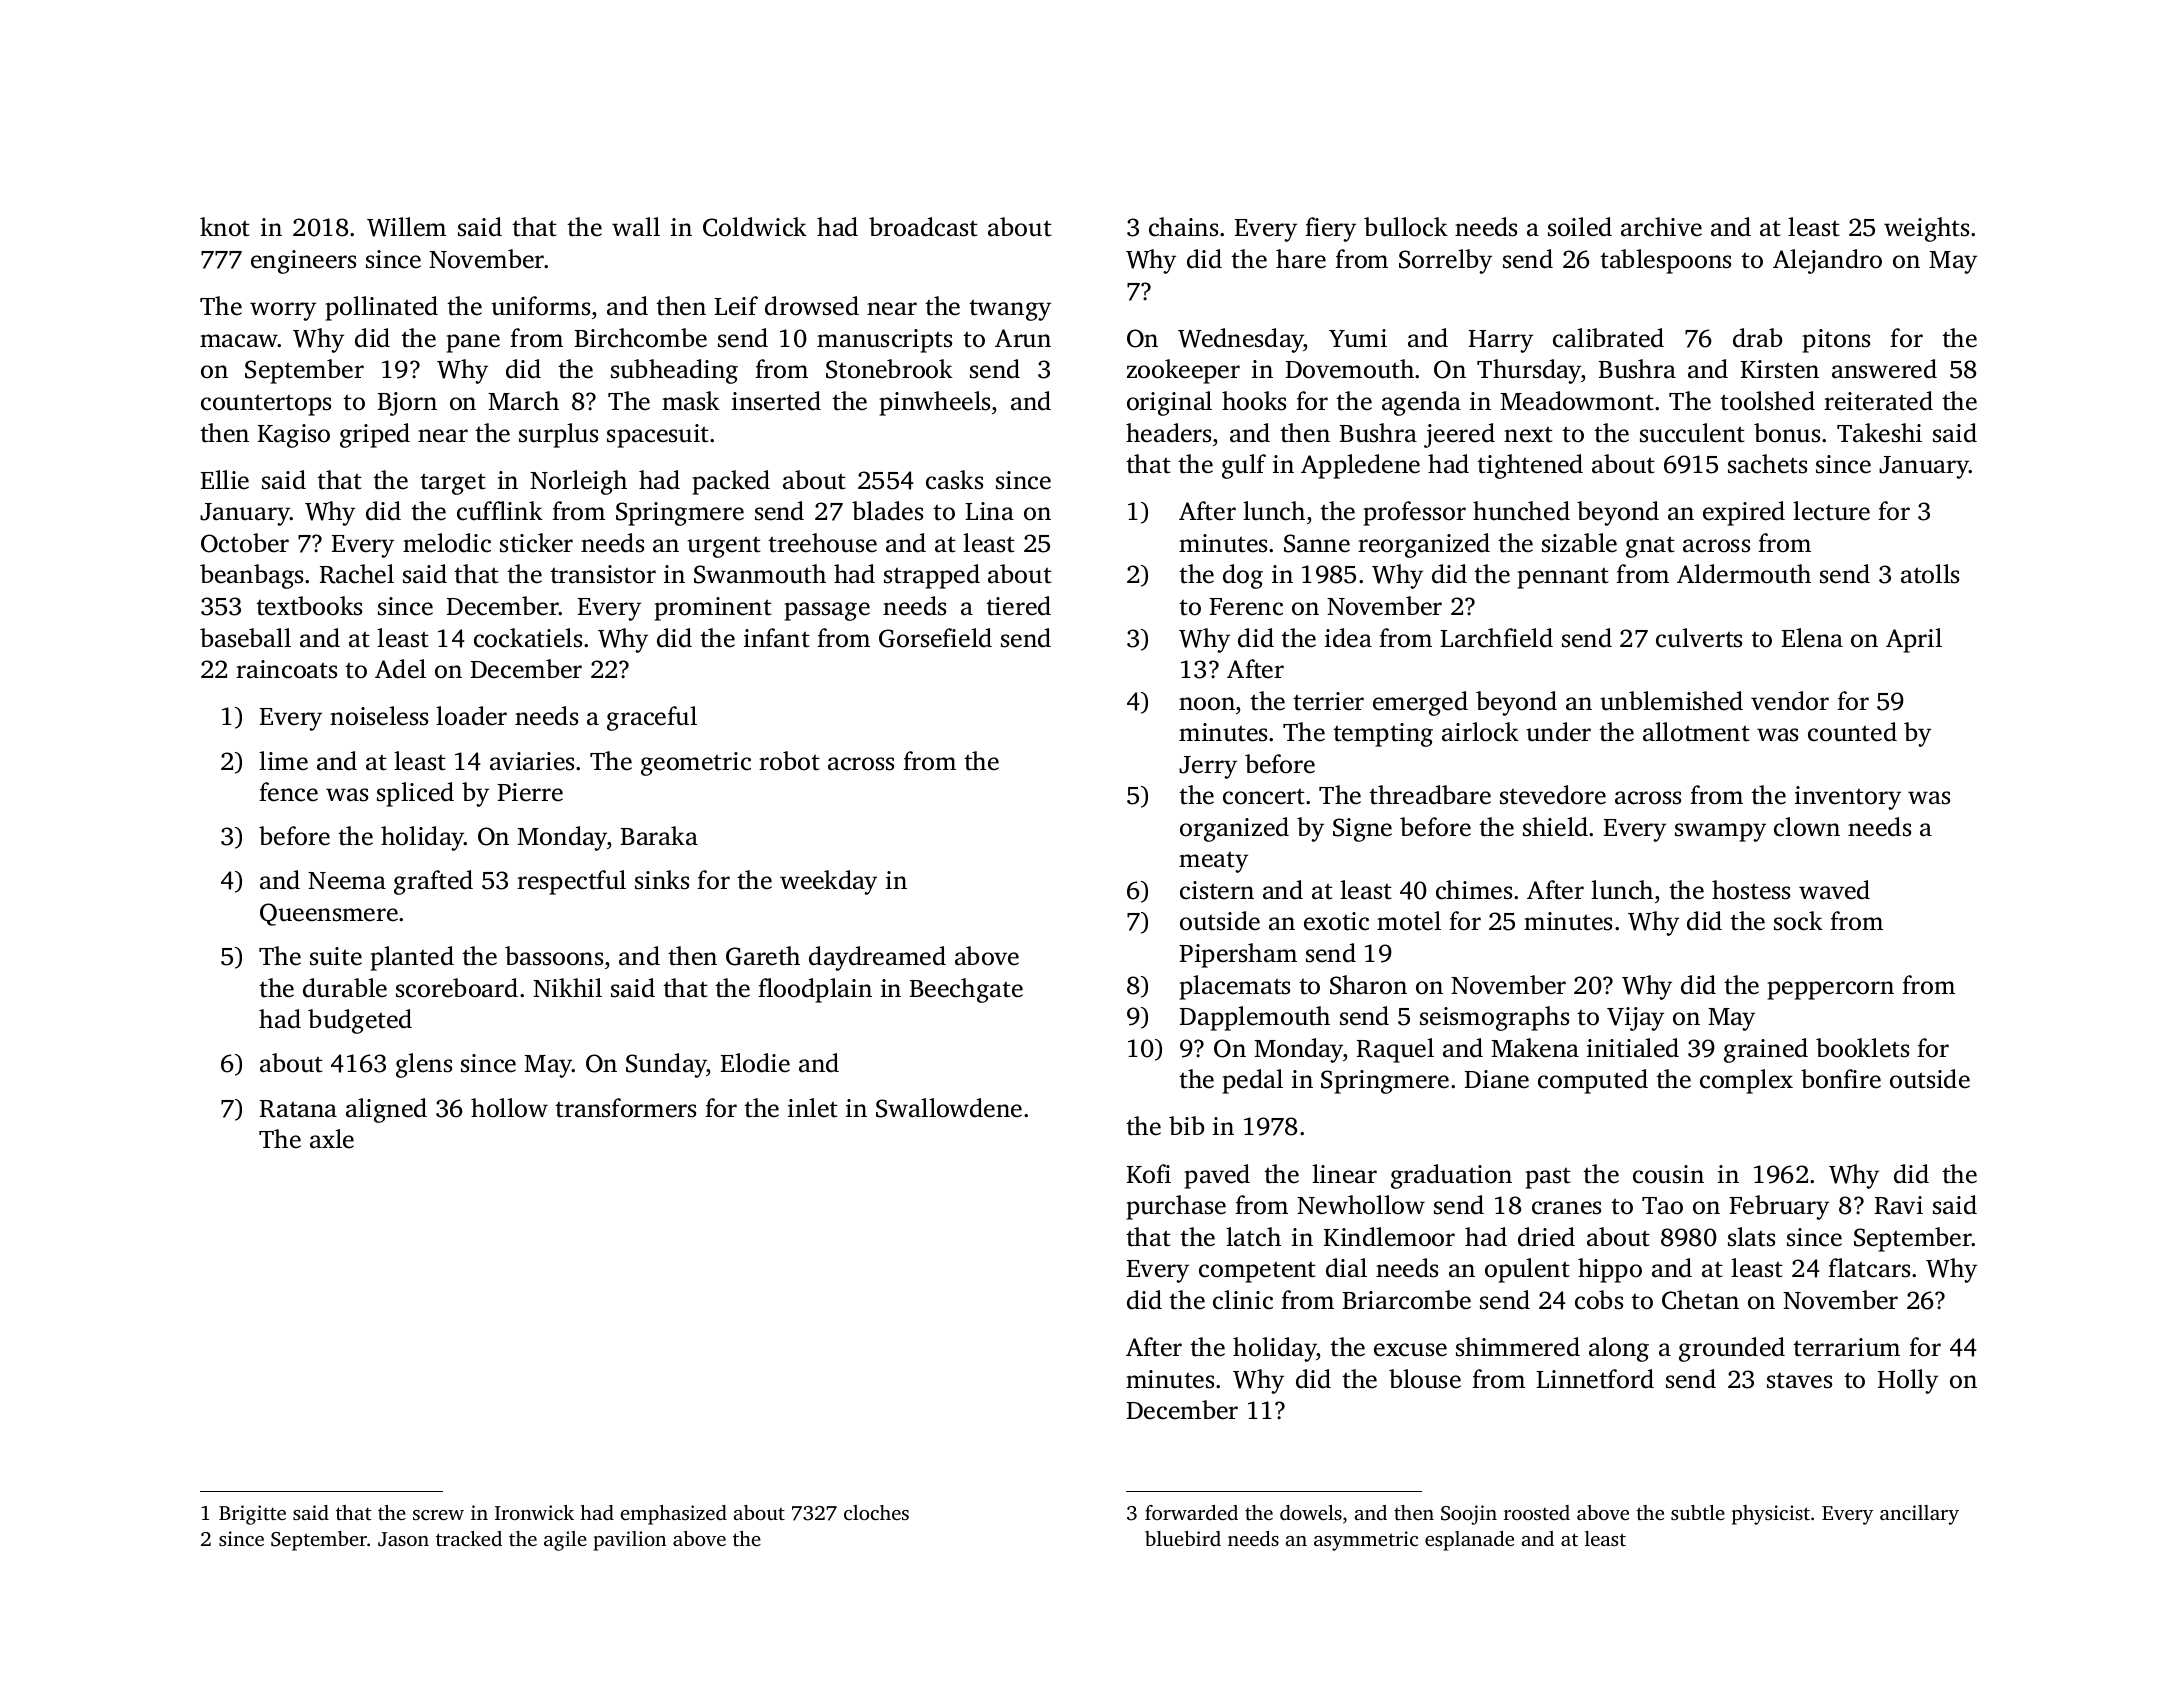  Describe the element at coordinates (755, 227) in the image. I see `Coldwick` at that location.
